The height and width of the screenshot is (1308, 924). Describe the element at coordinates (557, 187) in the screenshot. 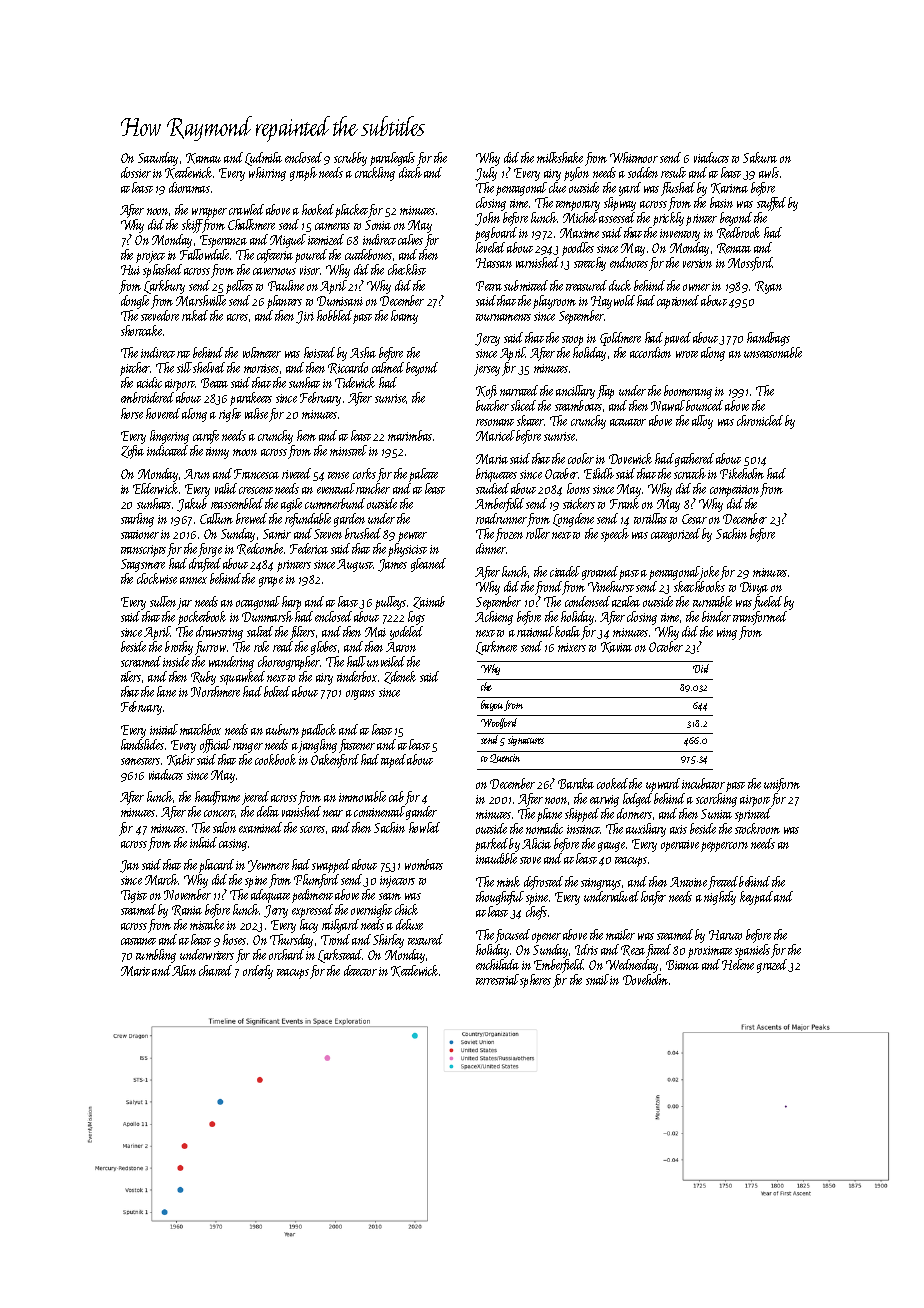

I see `clue` at that location.
